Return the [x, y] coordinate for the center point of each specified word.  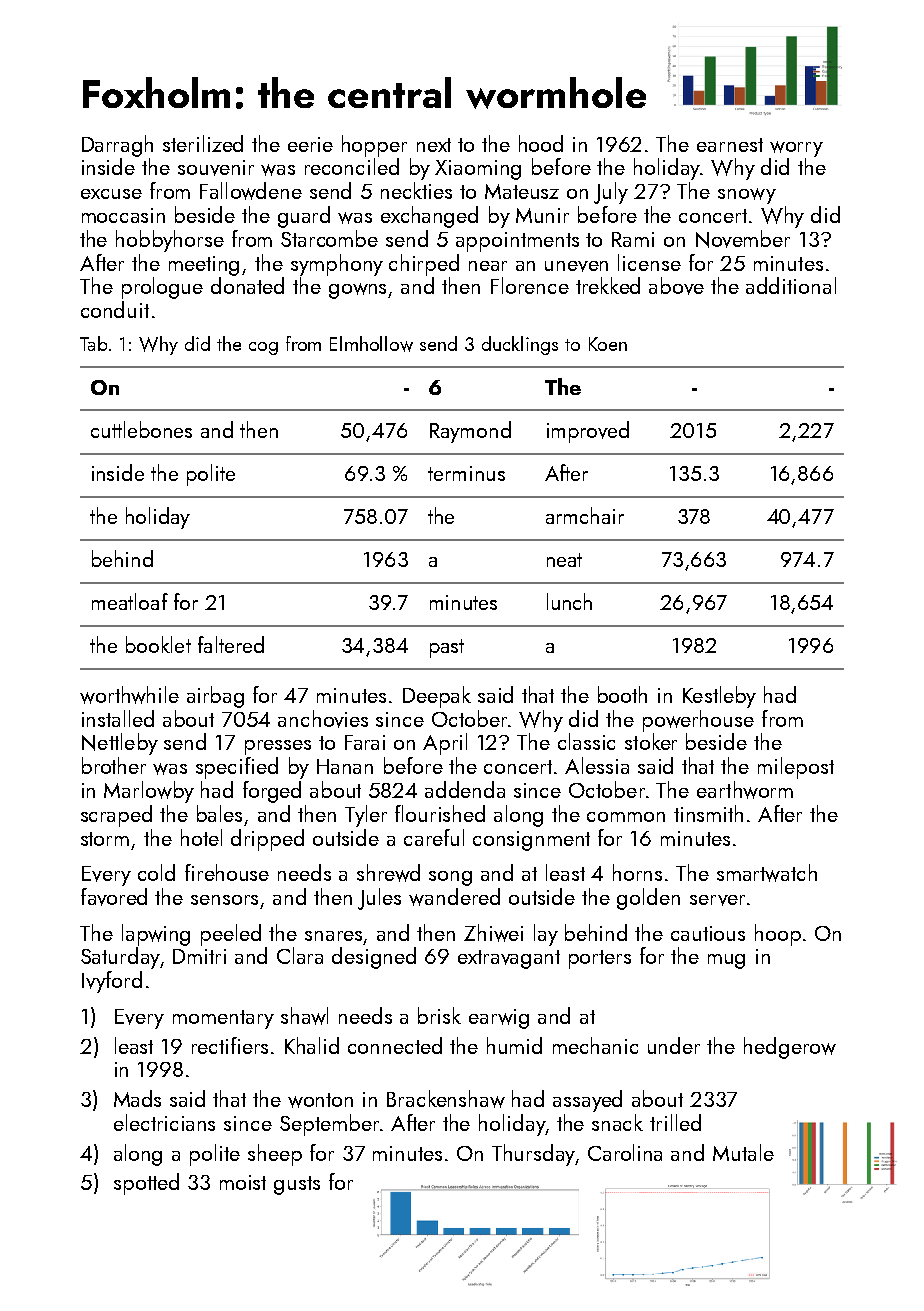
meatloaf [130, 601]
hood [541, 143]
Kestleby [719, 697]
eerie [310, 144]
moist [243, 1182]
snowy [747, 196]
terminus [466, 473]
